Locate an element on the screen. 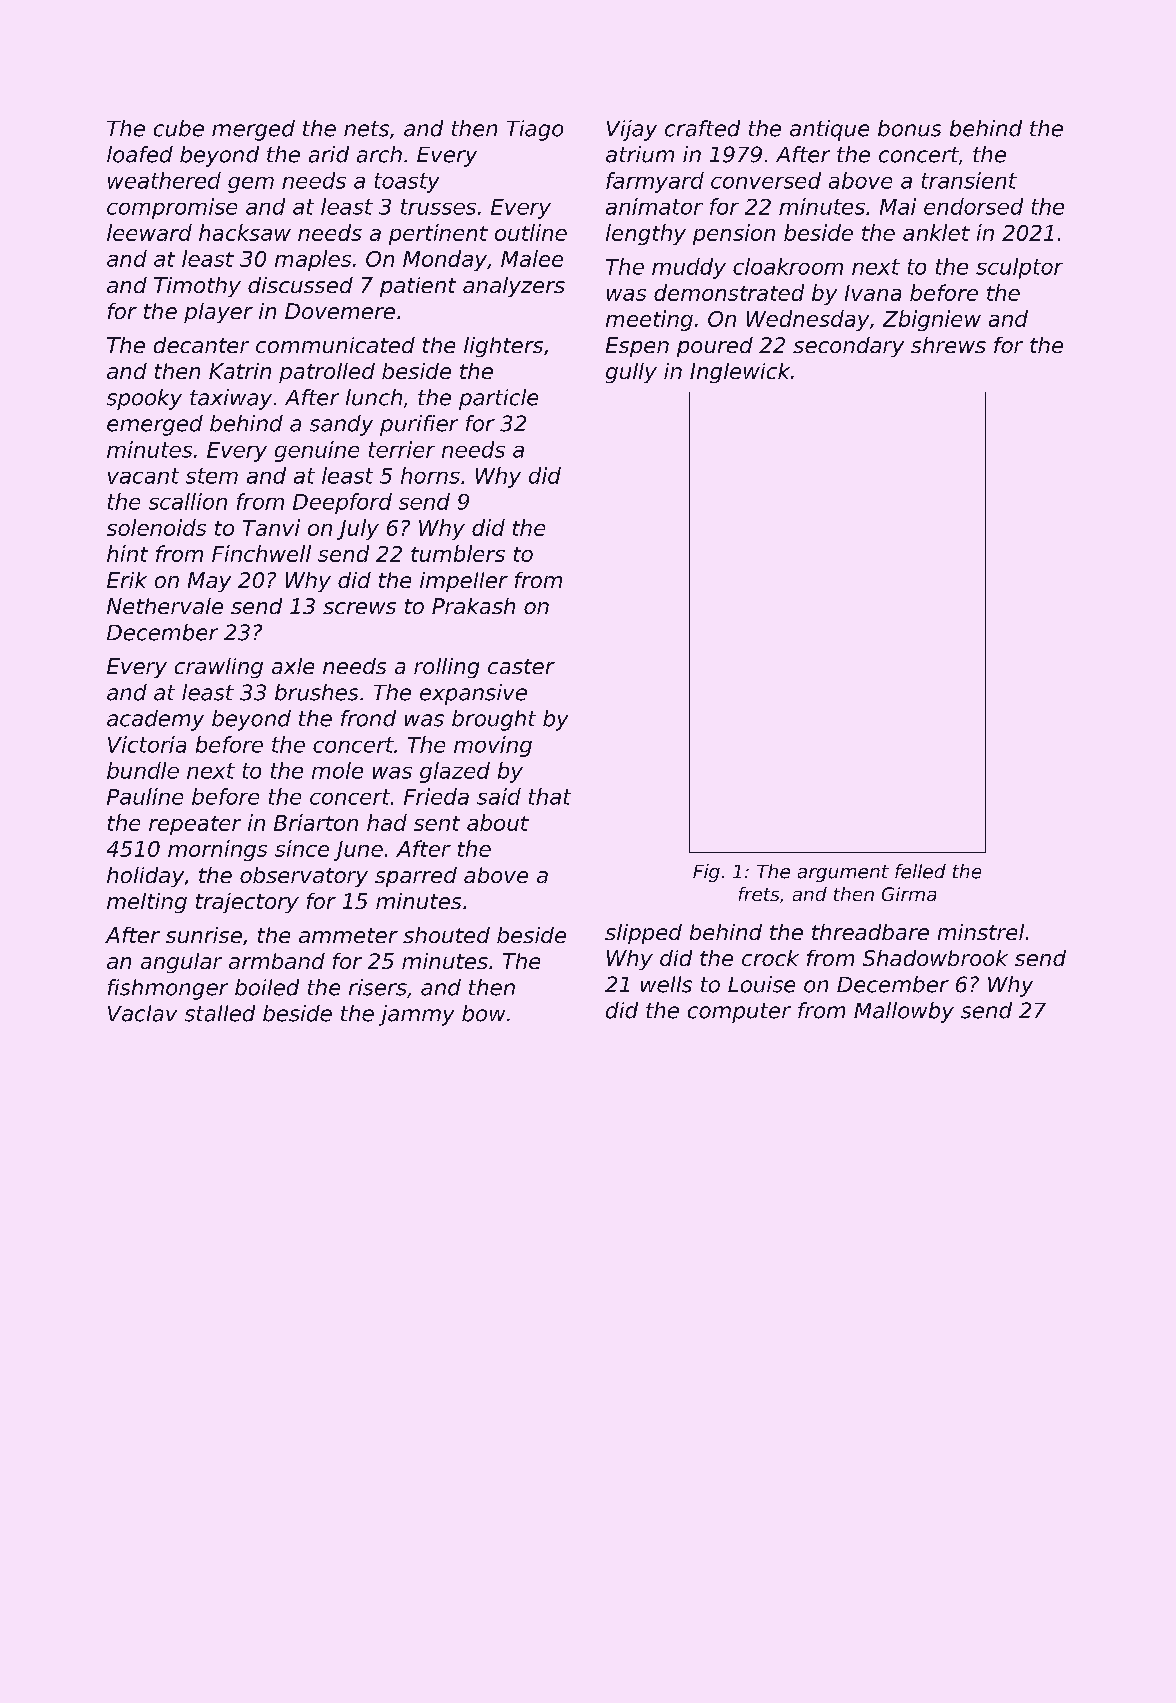 This screenshot has height=1703, width=1176. computer is located at coordinates (739, 1013).
